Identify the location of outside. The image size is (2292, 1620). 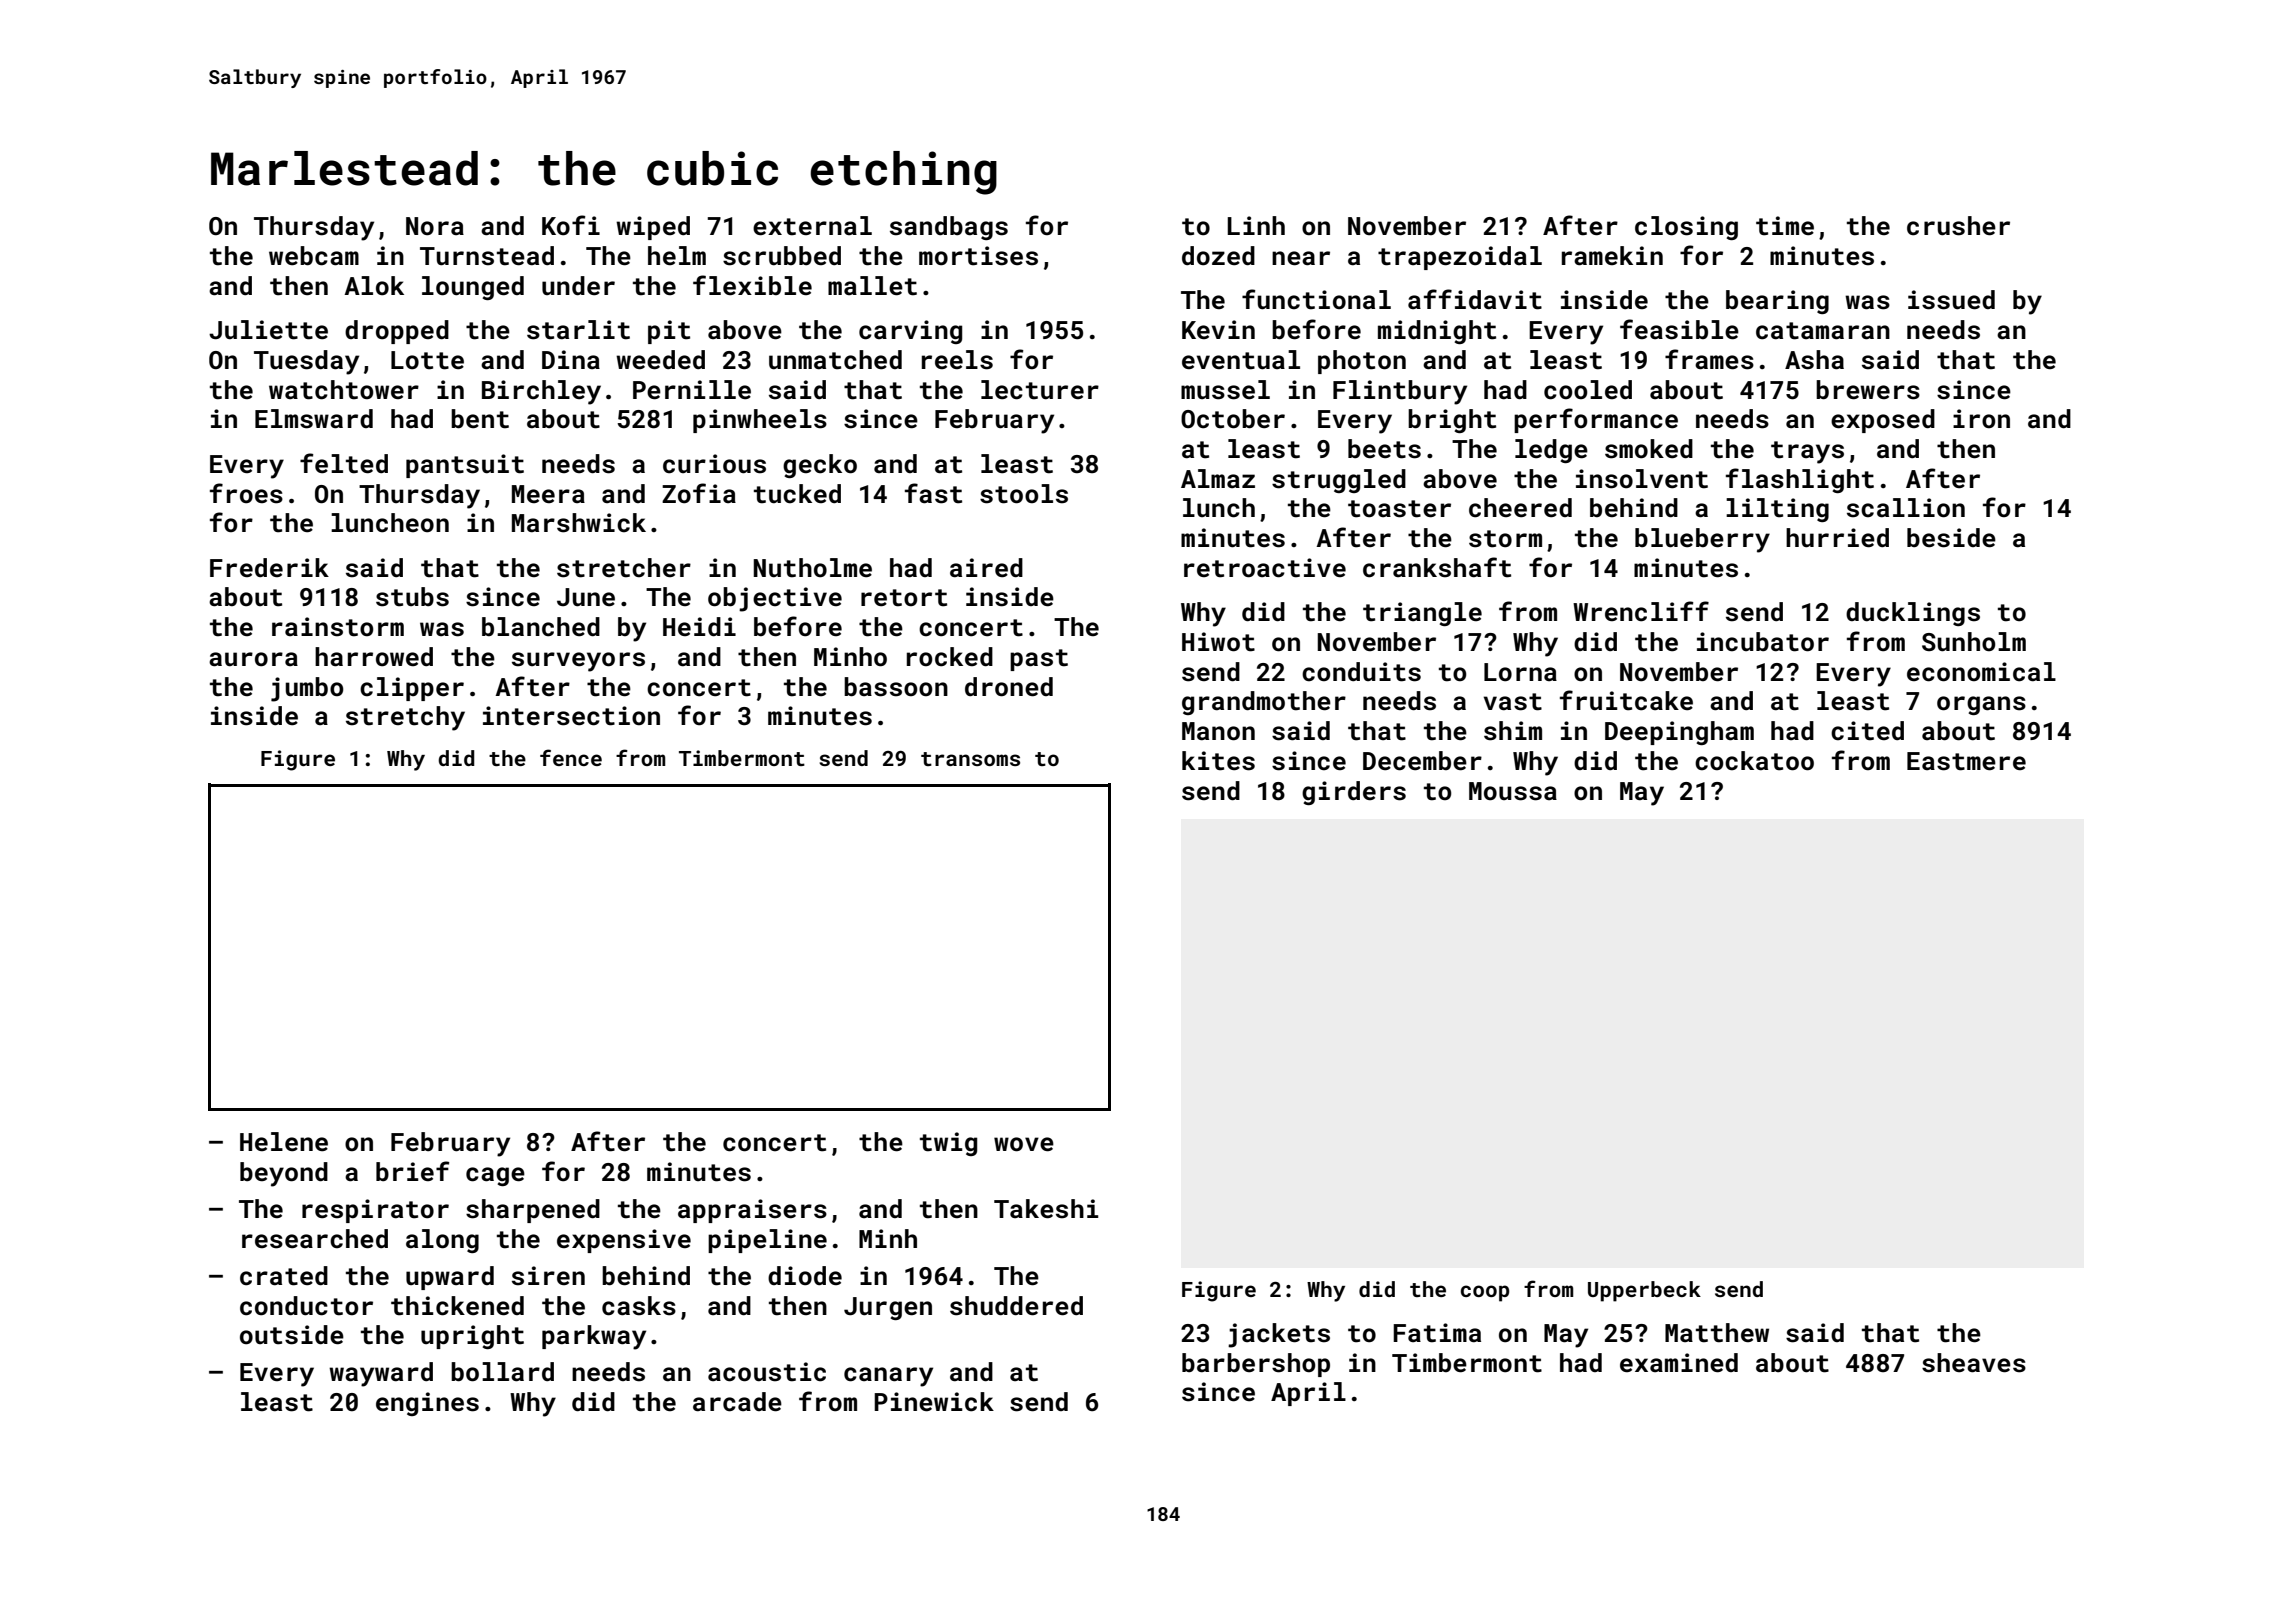
(292, 1335).
